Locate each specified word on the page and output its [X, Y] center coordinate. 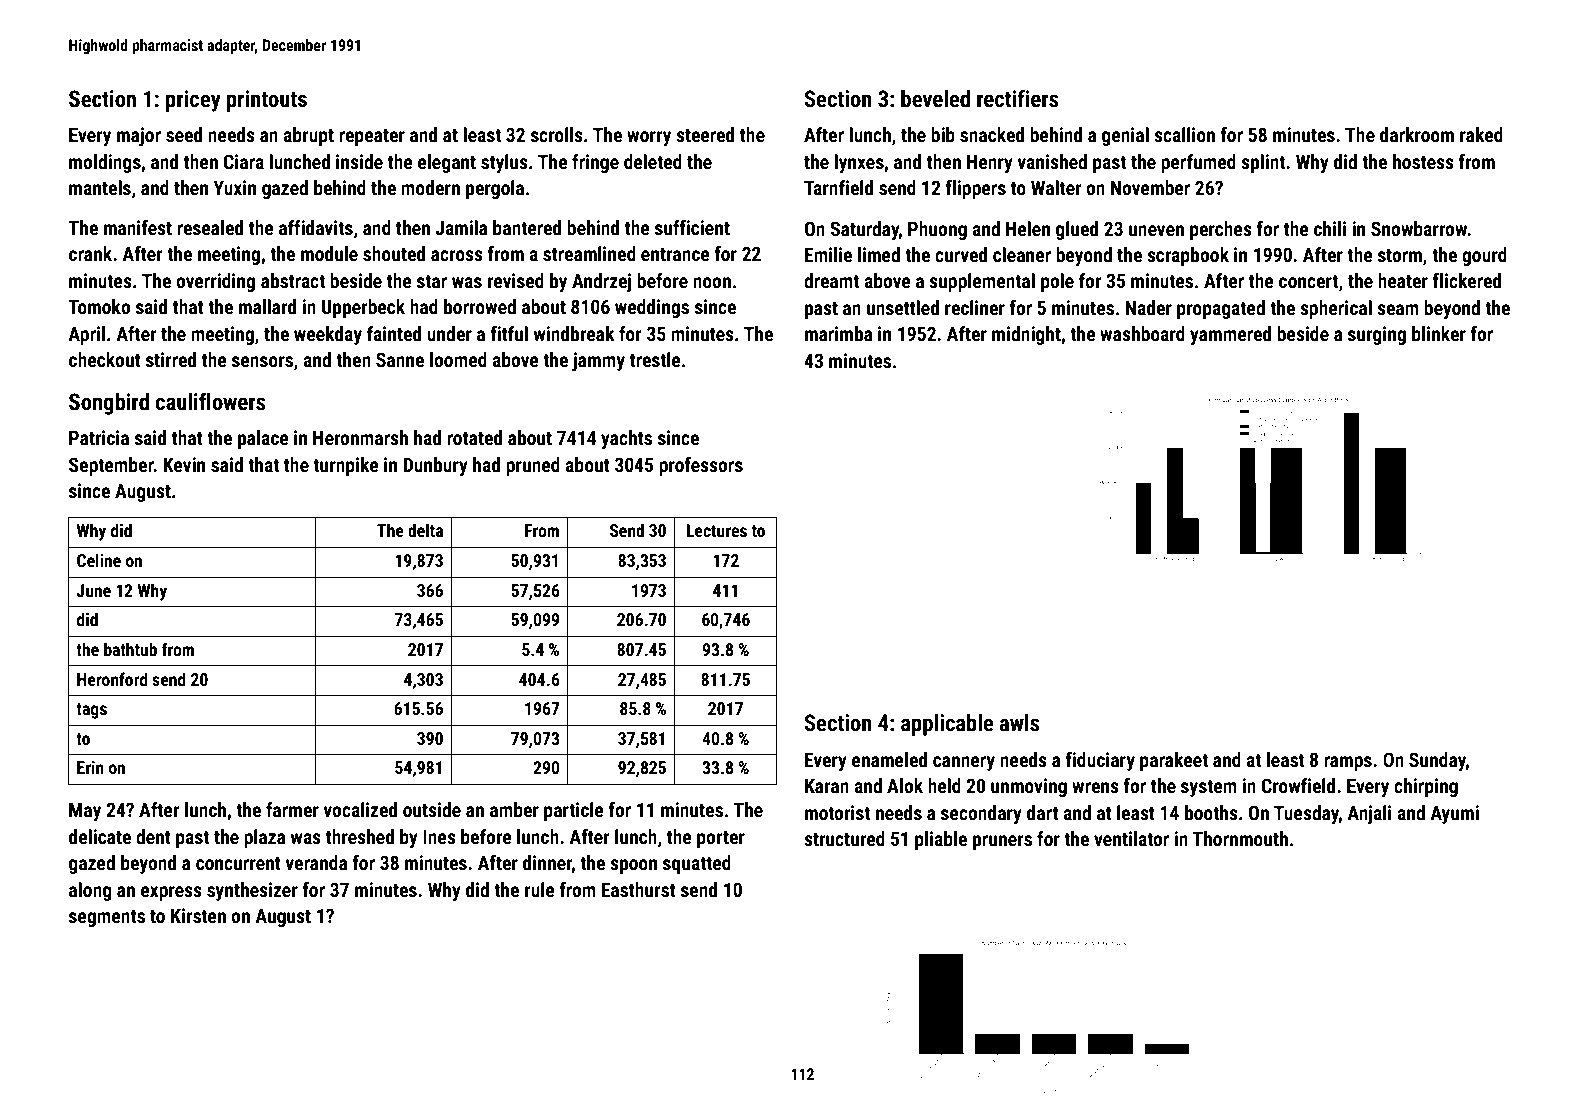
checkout [105, 359]
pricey [193, 101]
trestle [655, 359]
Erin [90, 767]
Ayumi [1454, 814]
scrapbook [1188, 256]
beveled [935, 99]
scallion [1184, 134]
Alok [905, 785]
